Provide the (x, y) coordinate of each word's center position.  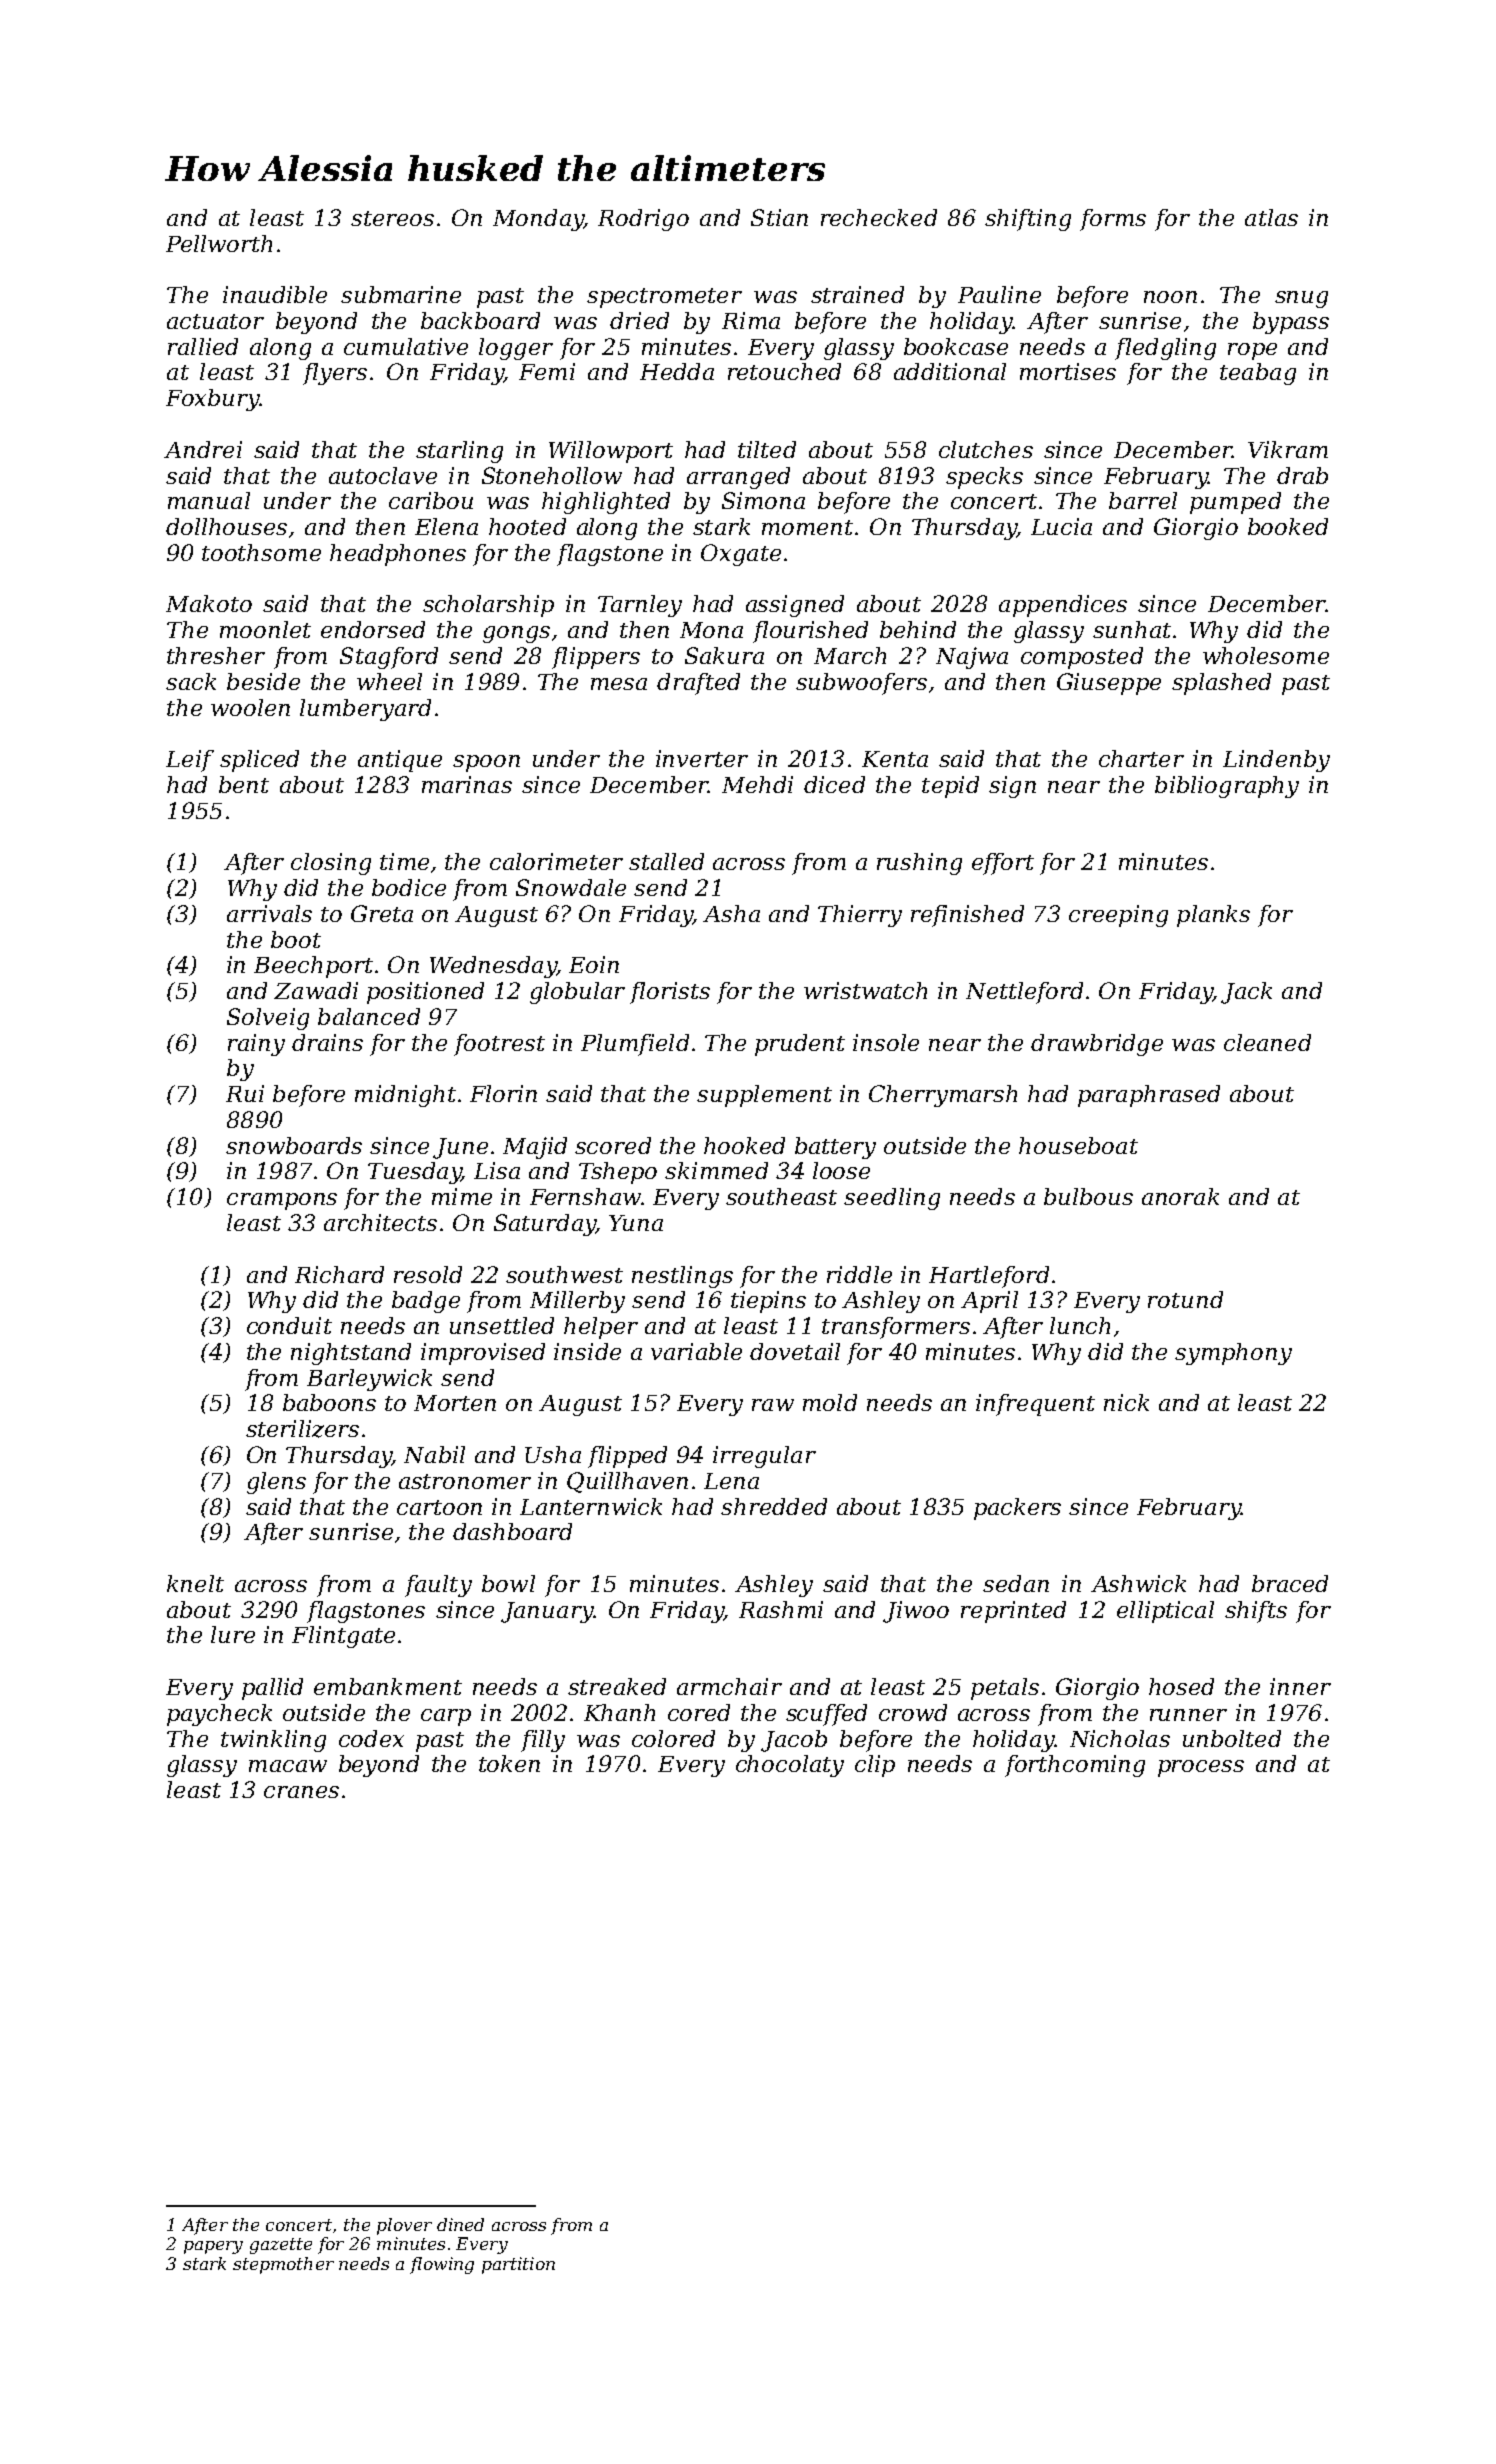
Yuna (636, 1223)
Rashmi (781, 1609)
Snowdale (571, 887)
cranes (301, 1792)
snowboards (294, 1145)
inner (1300, 1686)
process (1201, 1768)
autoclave (383, 475)
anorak (1180, 1196)
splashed (1221, 684)
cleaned (1267, 1042)
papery (213, 2247)
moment (807, 527)
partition (518, 2265)
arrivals (269, 913)
